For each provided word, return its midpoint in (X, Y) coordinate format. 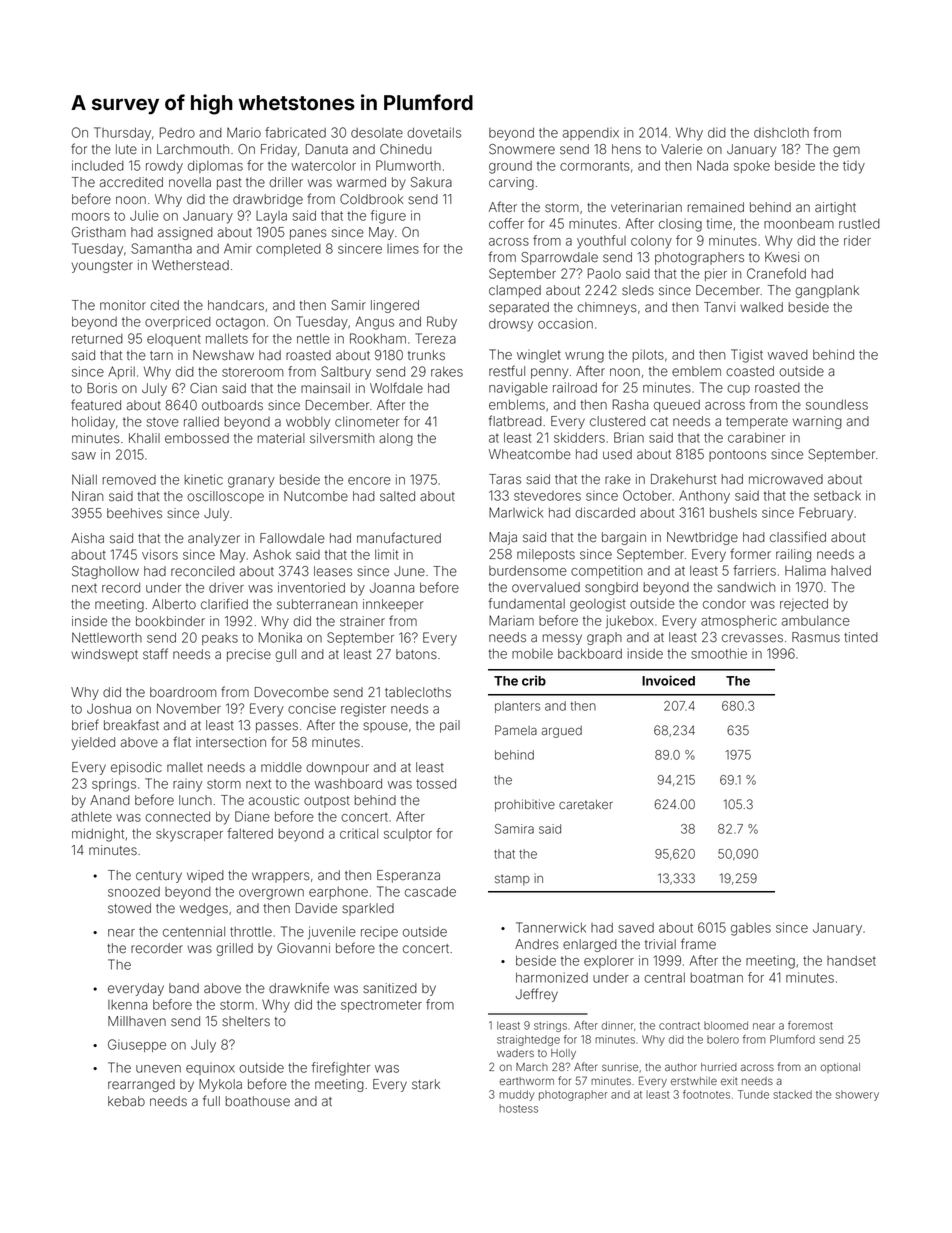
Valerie (681, 149)
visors (160, 554)
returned (97, 339)
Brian (629, 437)
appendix (590, 134)
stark (426, 1084)
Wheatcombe (530, 454)
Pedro (177, 132)
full (211, 1100)
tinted (861, 637)
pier (716, 274)
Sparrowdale (559, 258)
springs (114, 785)
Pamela (516, 730)
